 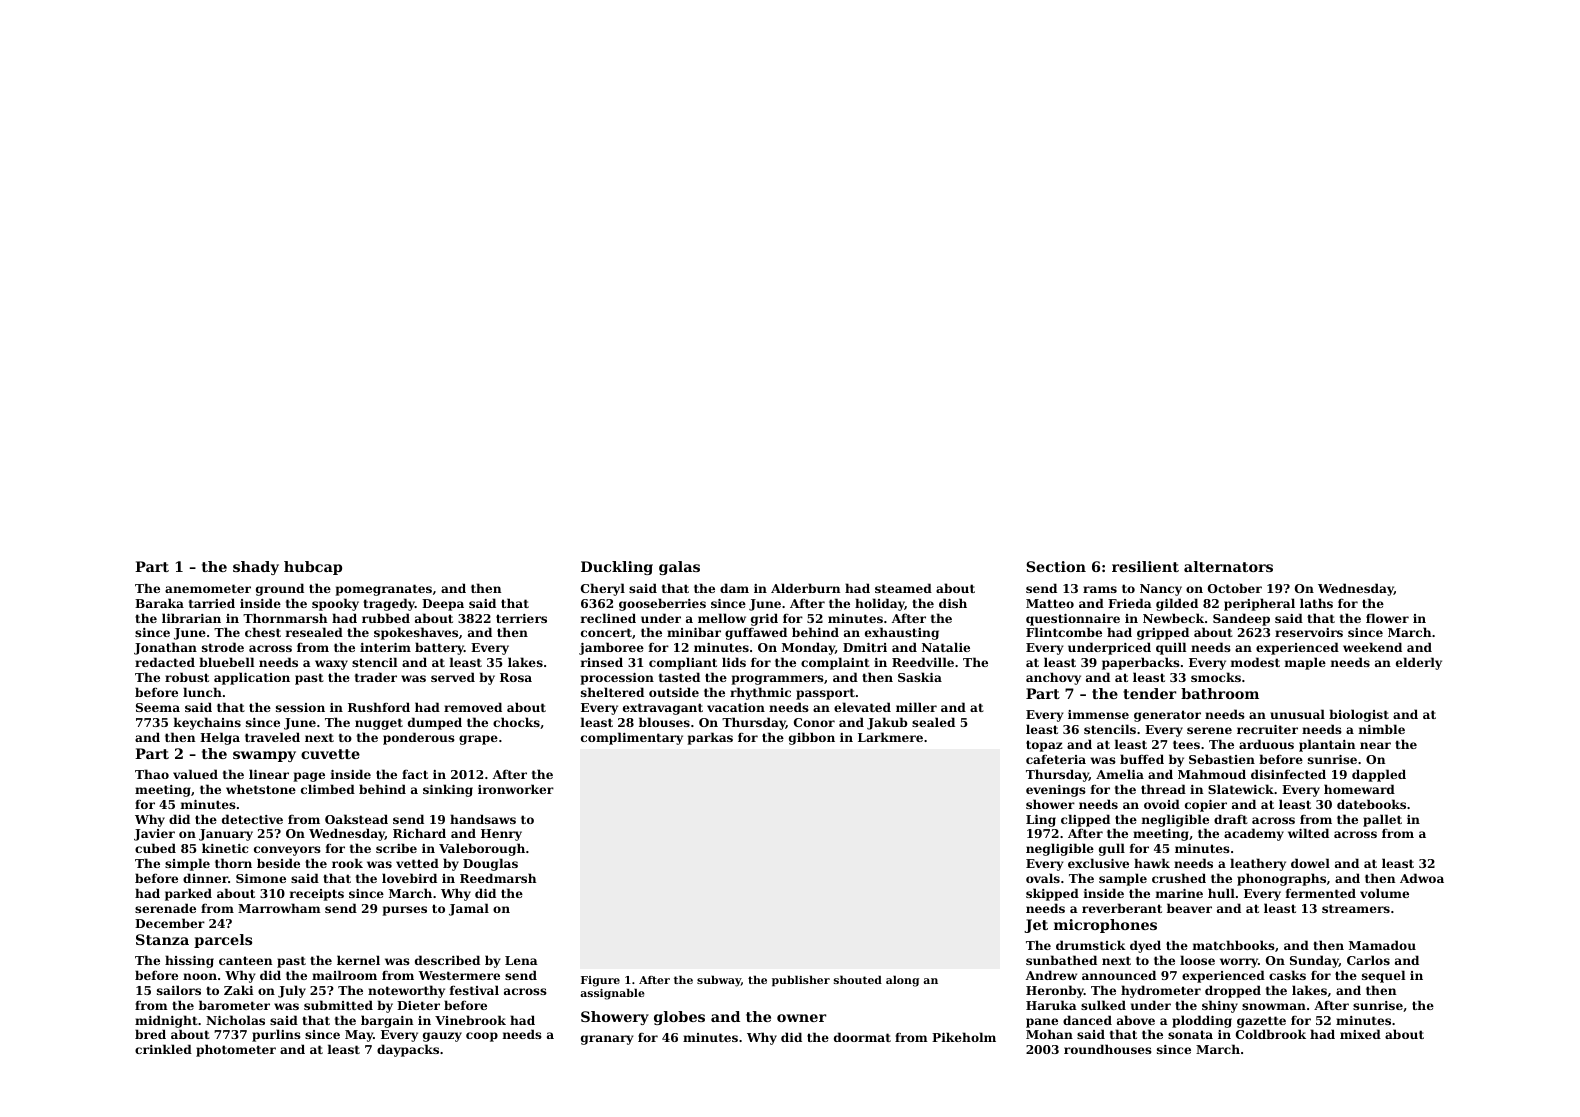 What do you see at coordinates (1043, 878) in the screenshot?
I see `ovals` at bounding box center [1043, 878].
